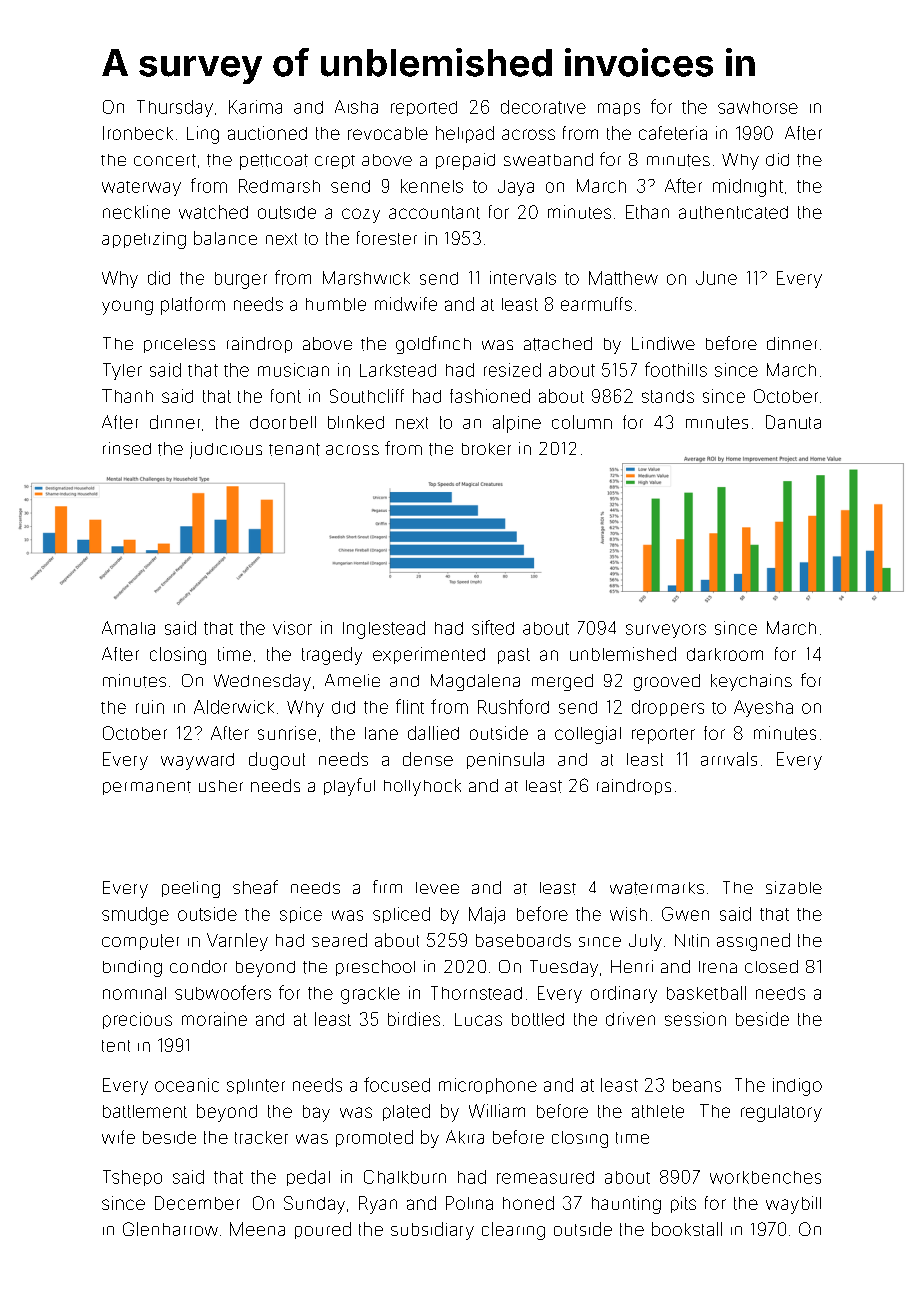 The height and width of the screenshot is (1308, 924). I want to click on Danuta, so click(793, 422).
